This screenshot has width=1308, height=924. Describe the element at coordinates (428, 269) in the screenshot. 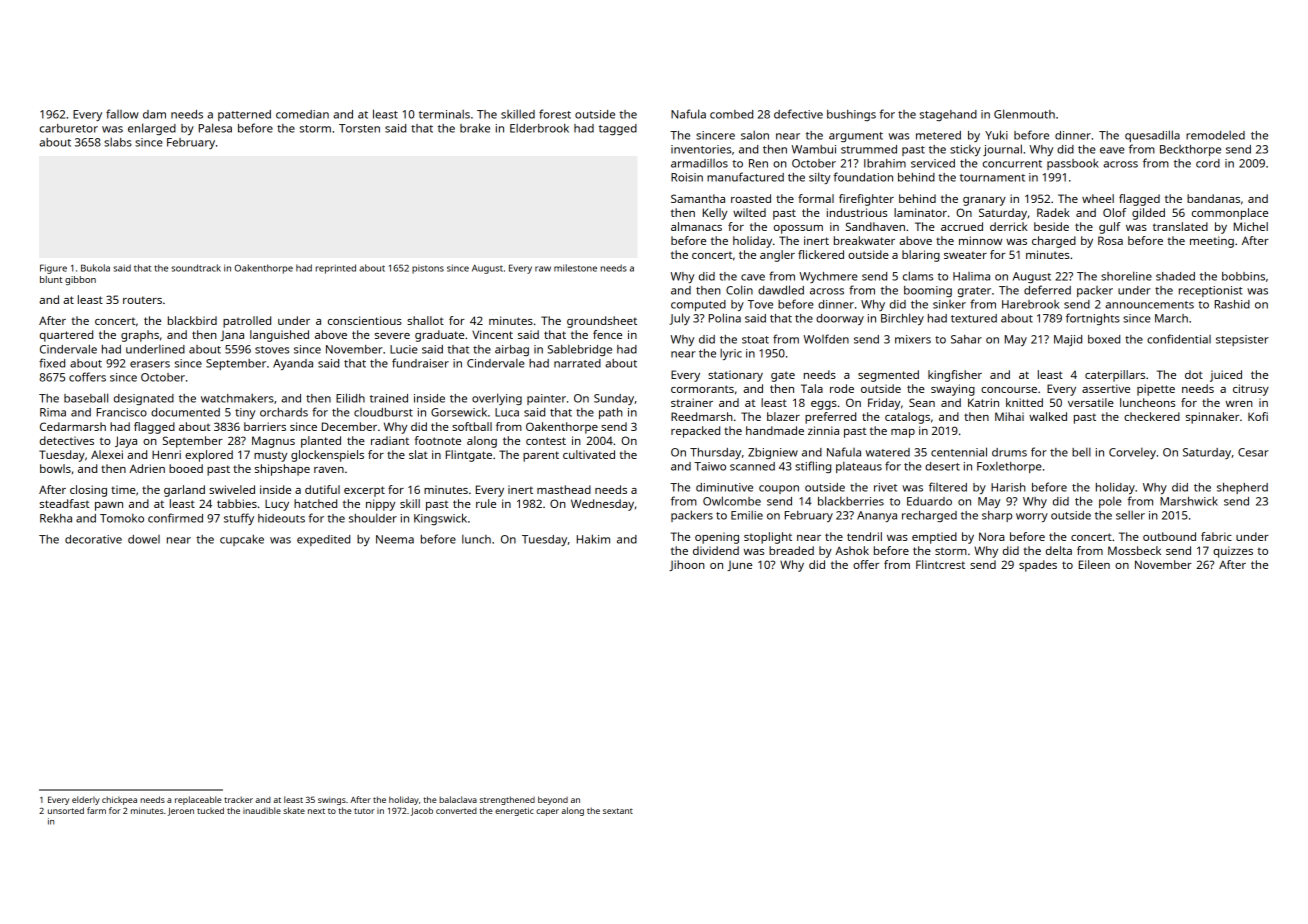

I see `pistons` at that location.
